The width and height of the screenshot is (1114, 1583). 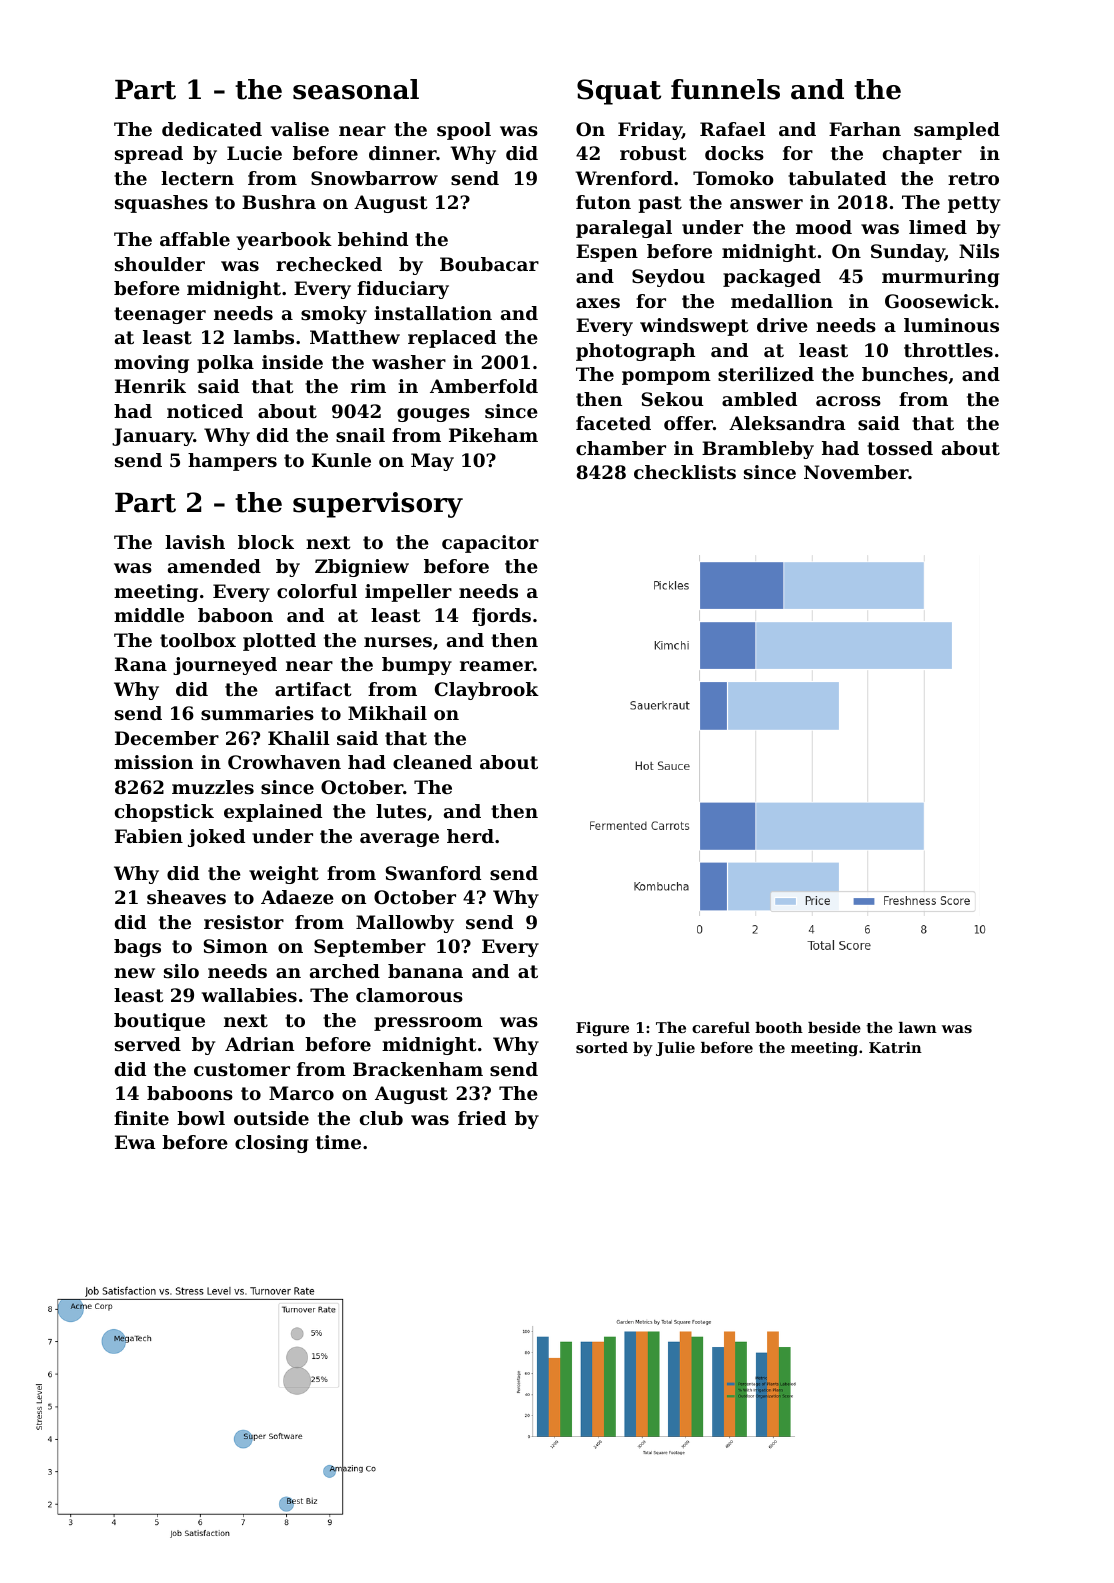 What do you see at coordinates (338, 1142) in the screenshot?
I see `time` at bounding box center [338, 1142].
